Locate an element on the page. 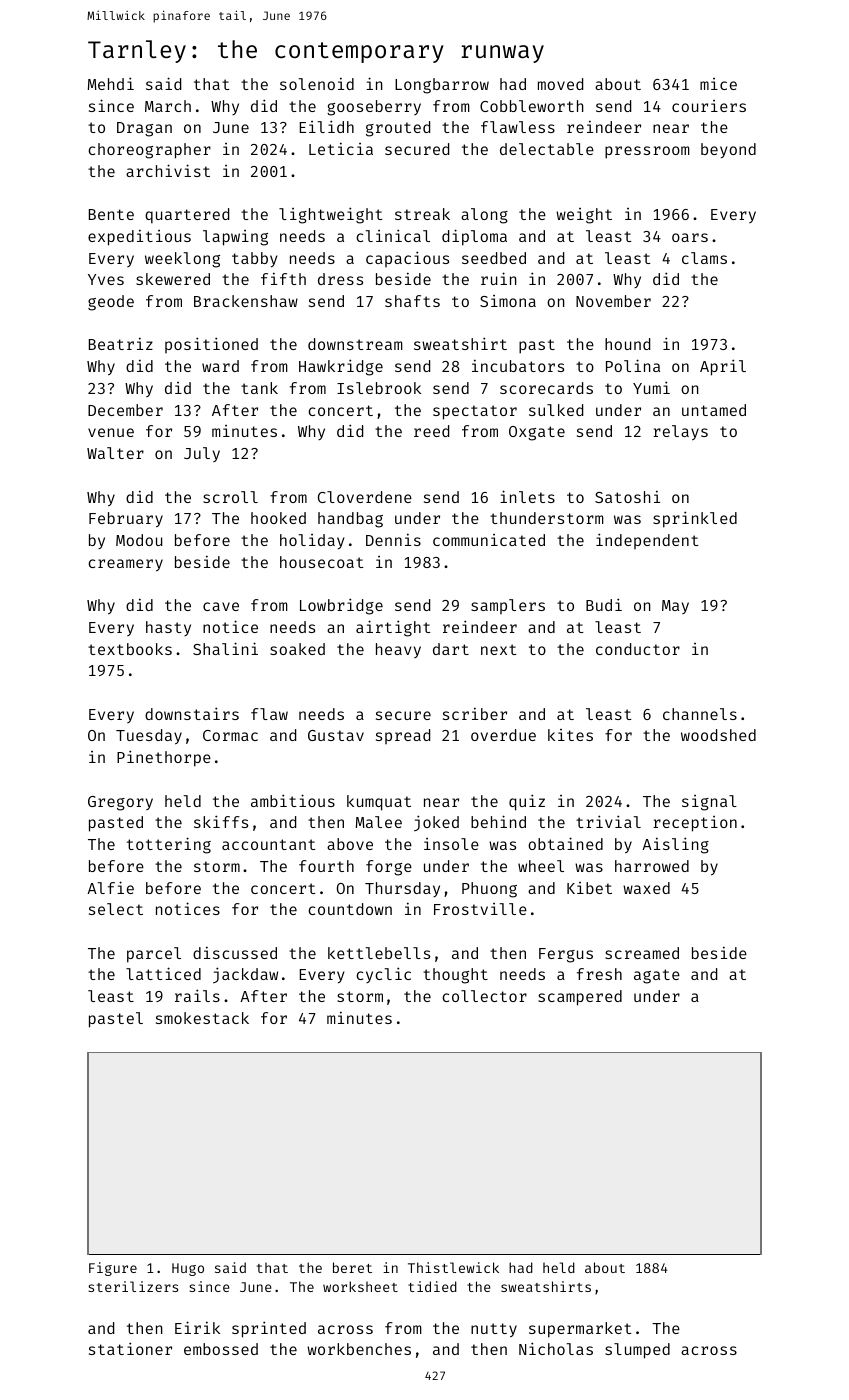 This page has width=849, height=1400. independent is located at coordinates (647, 541).
